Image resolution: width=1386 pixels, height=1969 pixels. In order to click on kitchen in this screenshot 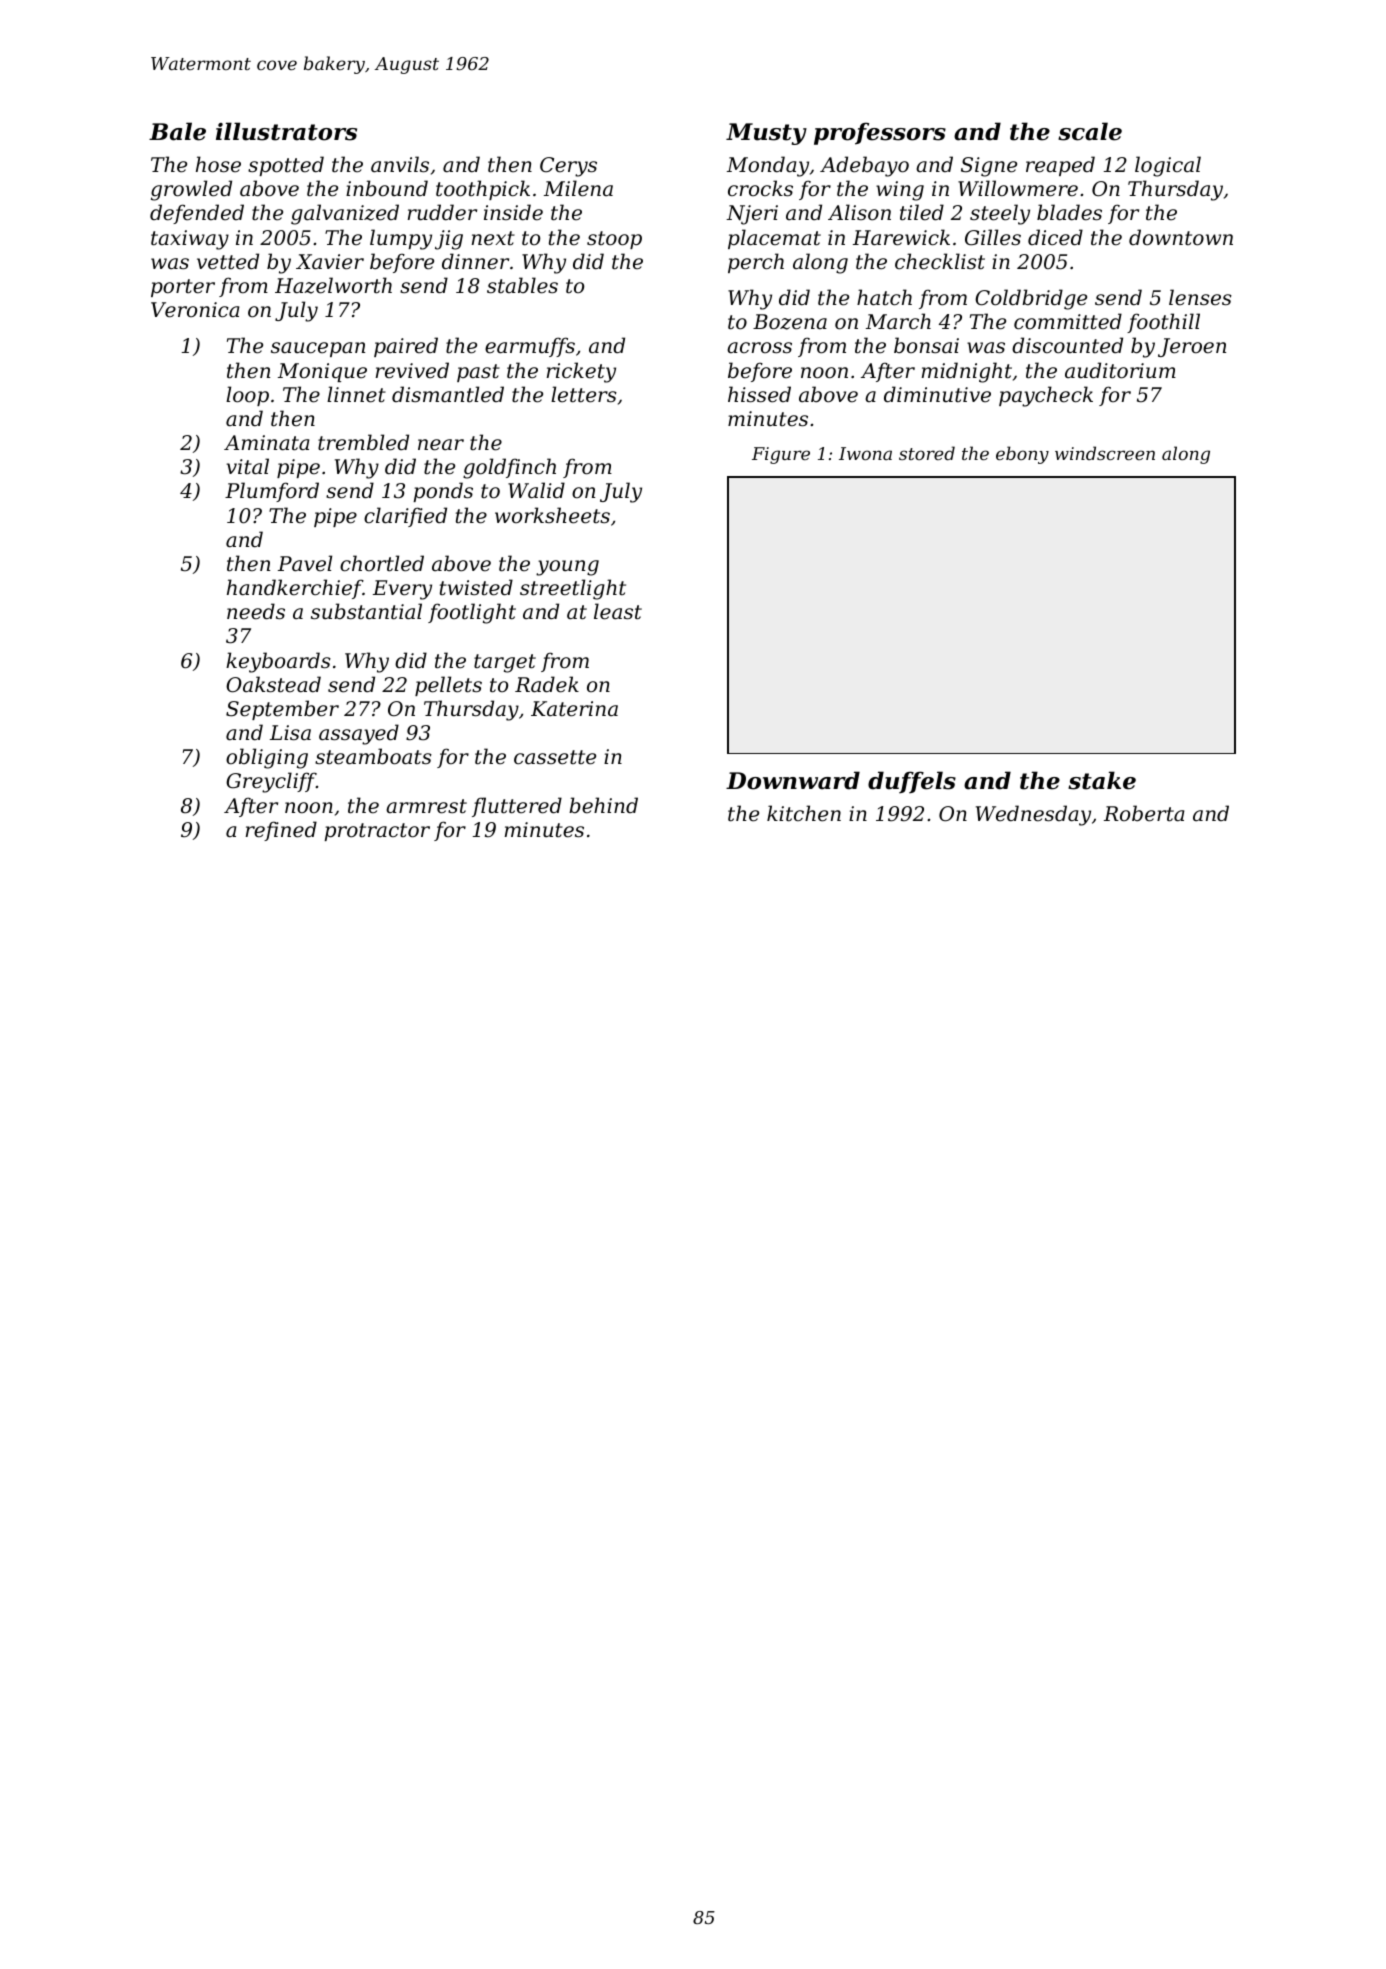, I will do `click(804, 813)`.
